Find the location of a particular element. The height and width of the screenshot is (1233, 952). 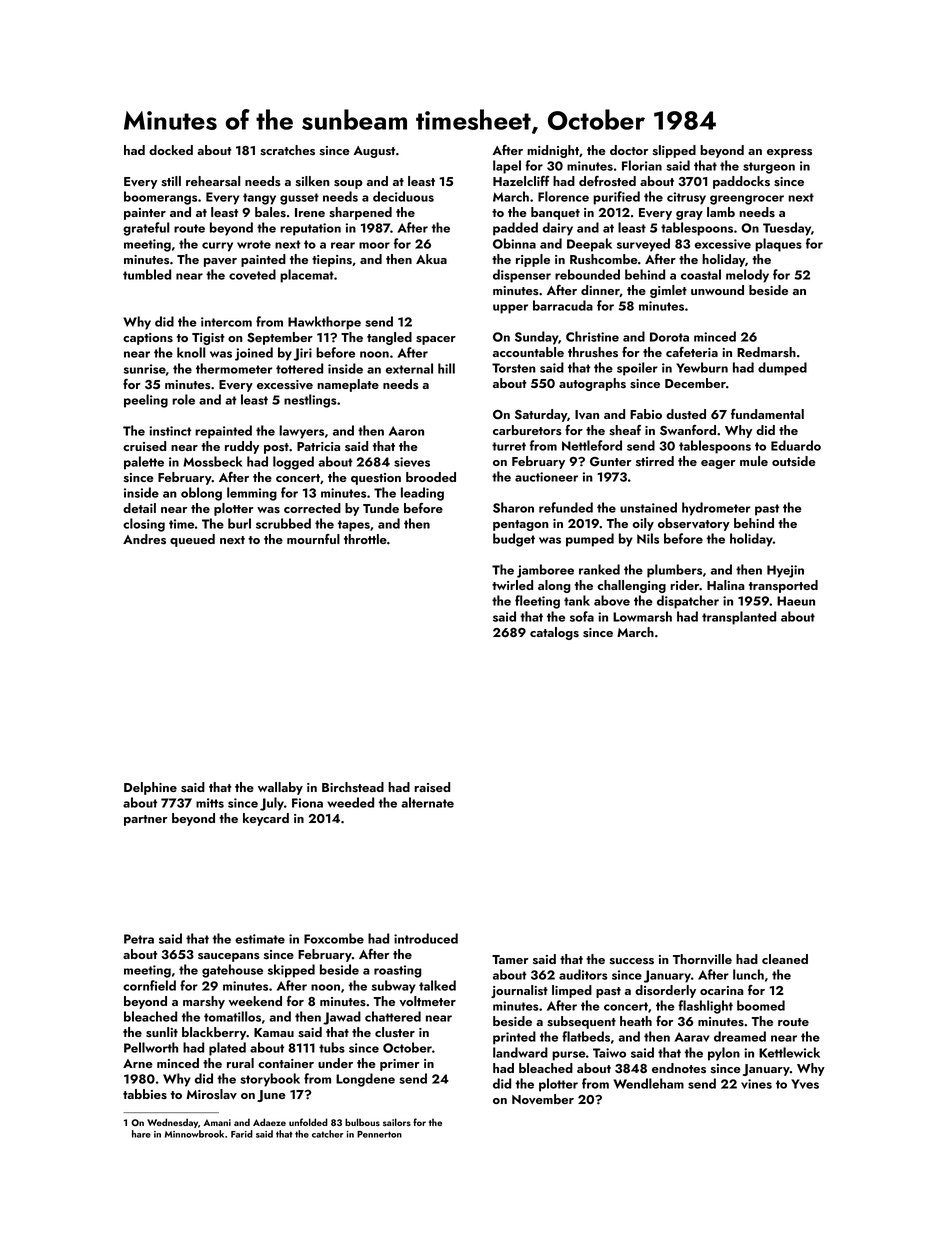

mournful is located at coordinates (313, 539).
